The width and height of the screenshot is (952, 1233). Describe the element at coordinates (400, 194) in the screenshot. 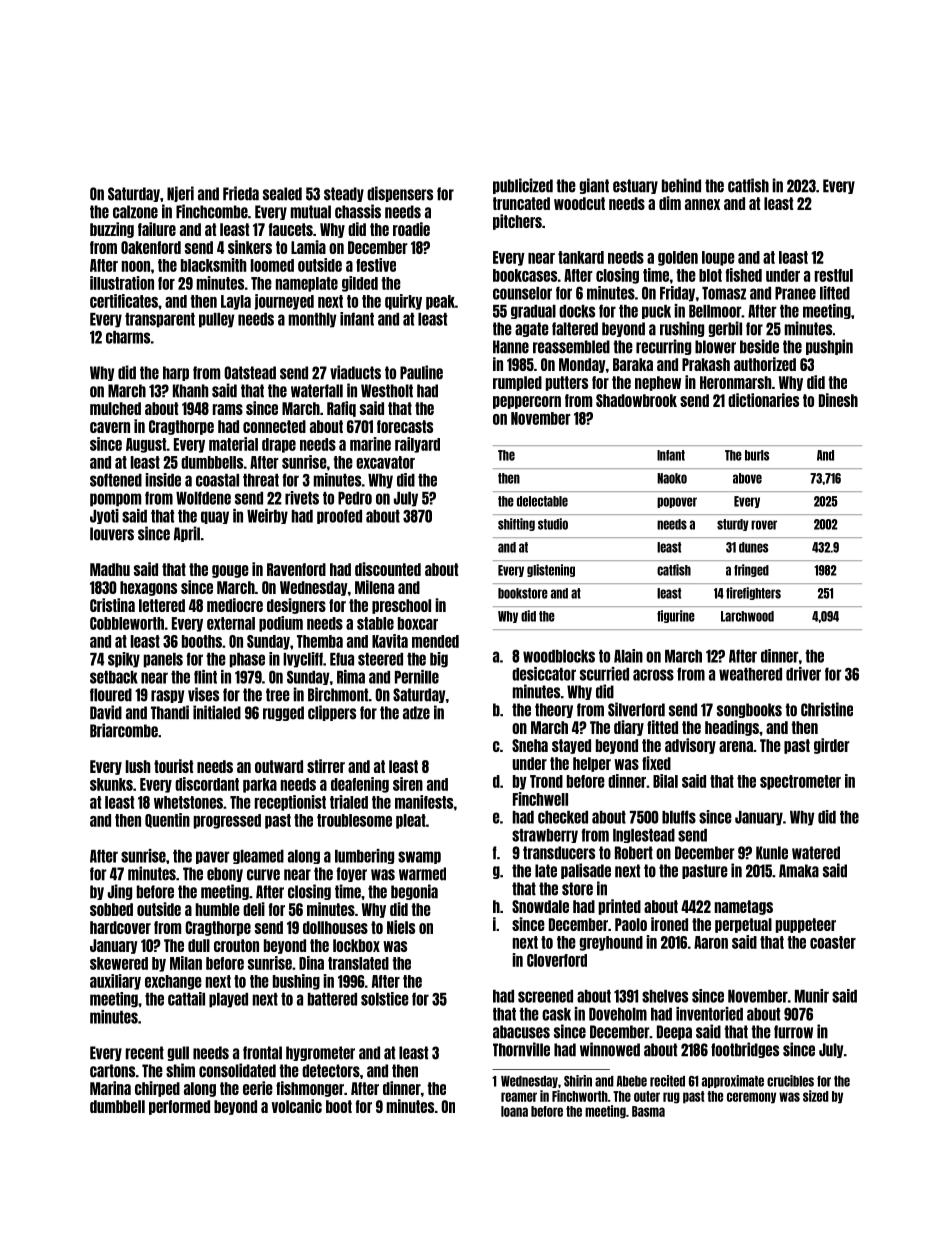

I see `dispensers` at that location.
